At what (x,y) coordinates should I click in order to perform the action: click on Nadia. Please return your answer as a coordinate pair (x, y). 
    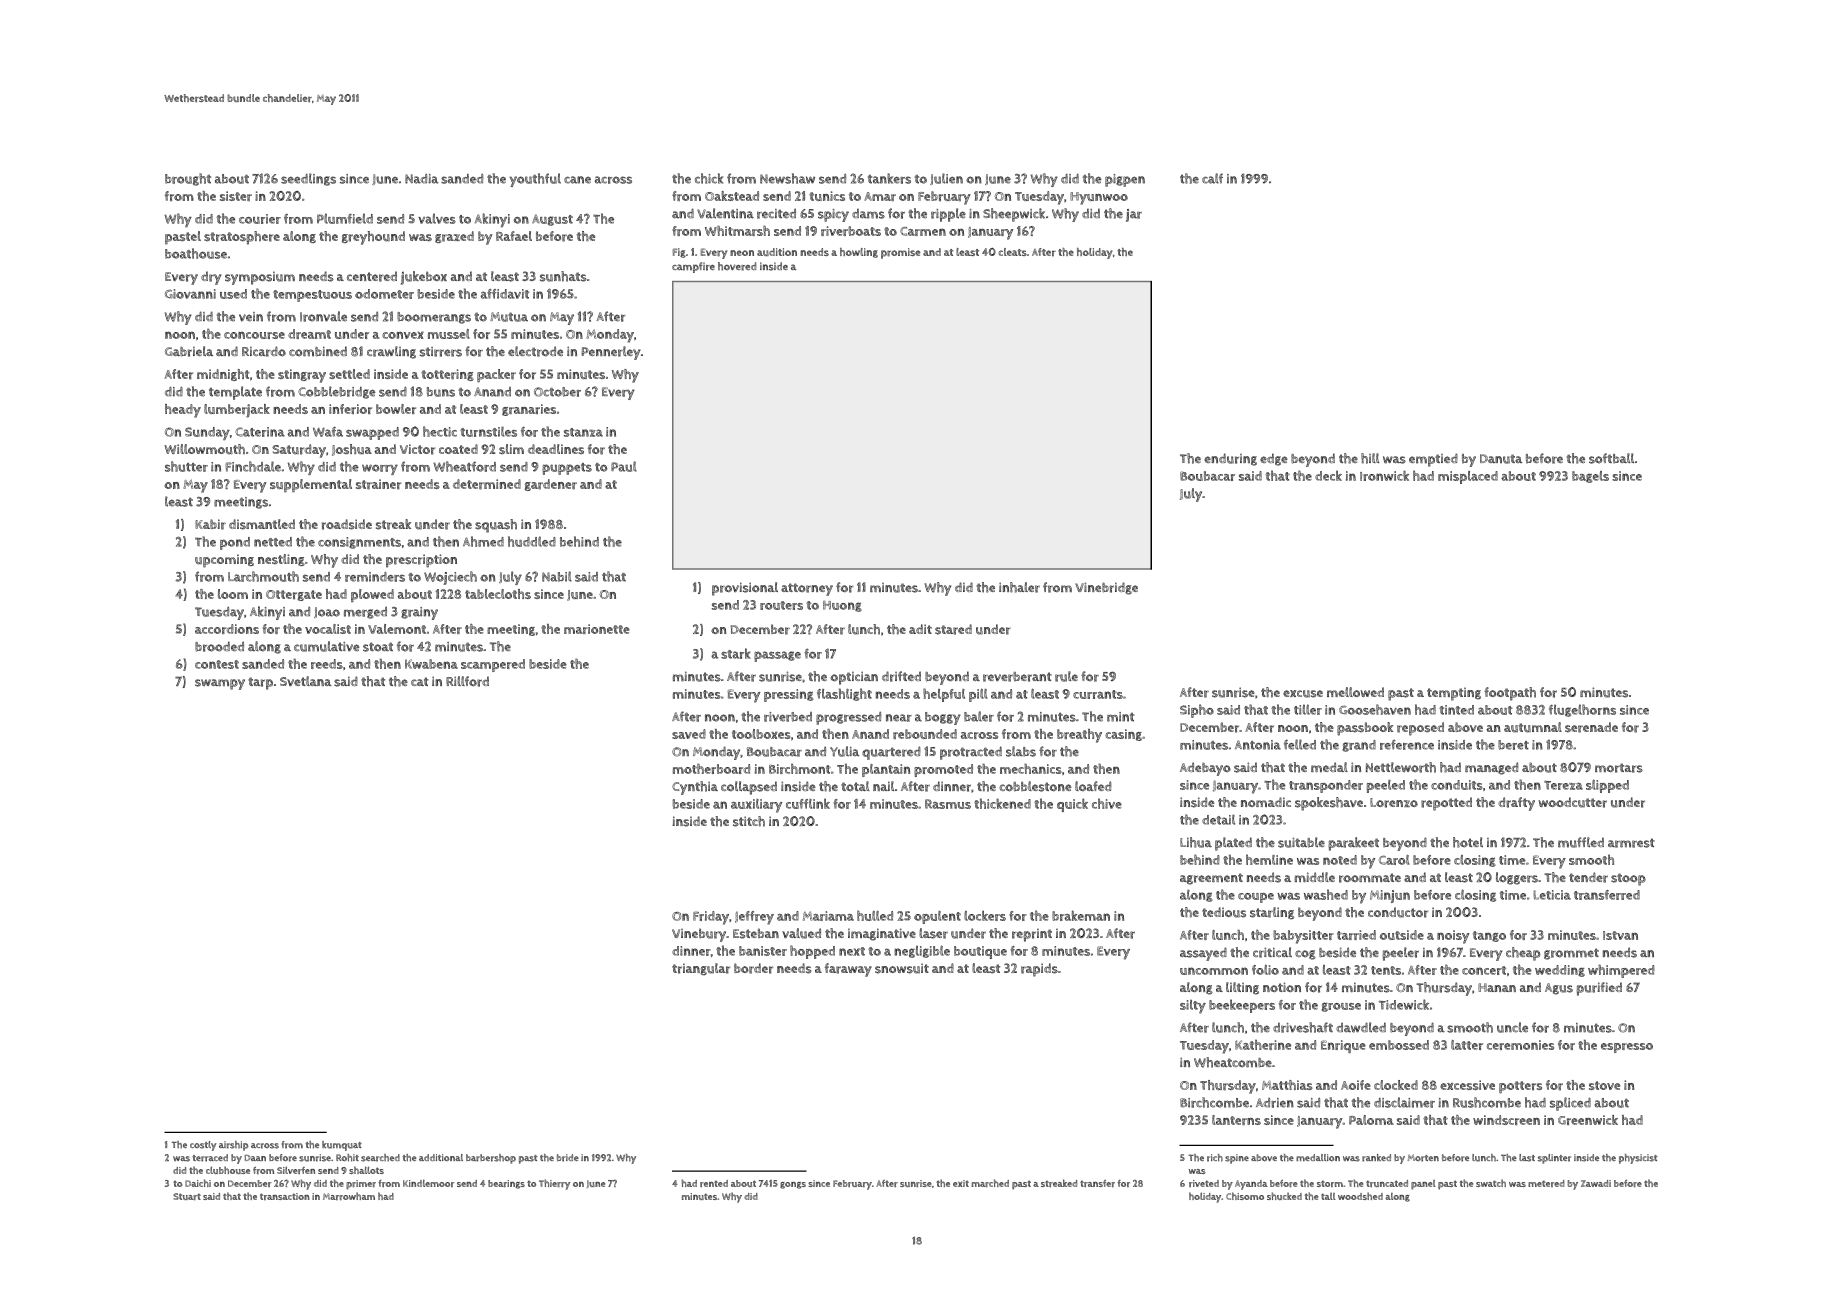
    Looking at the image, I should click on (421, 179).
